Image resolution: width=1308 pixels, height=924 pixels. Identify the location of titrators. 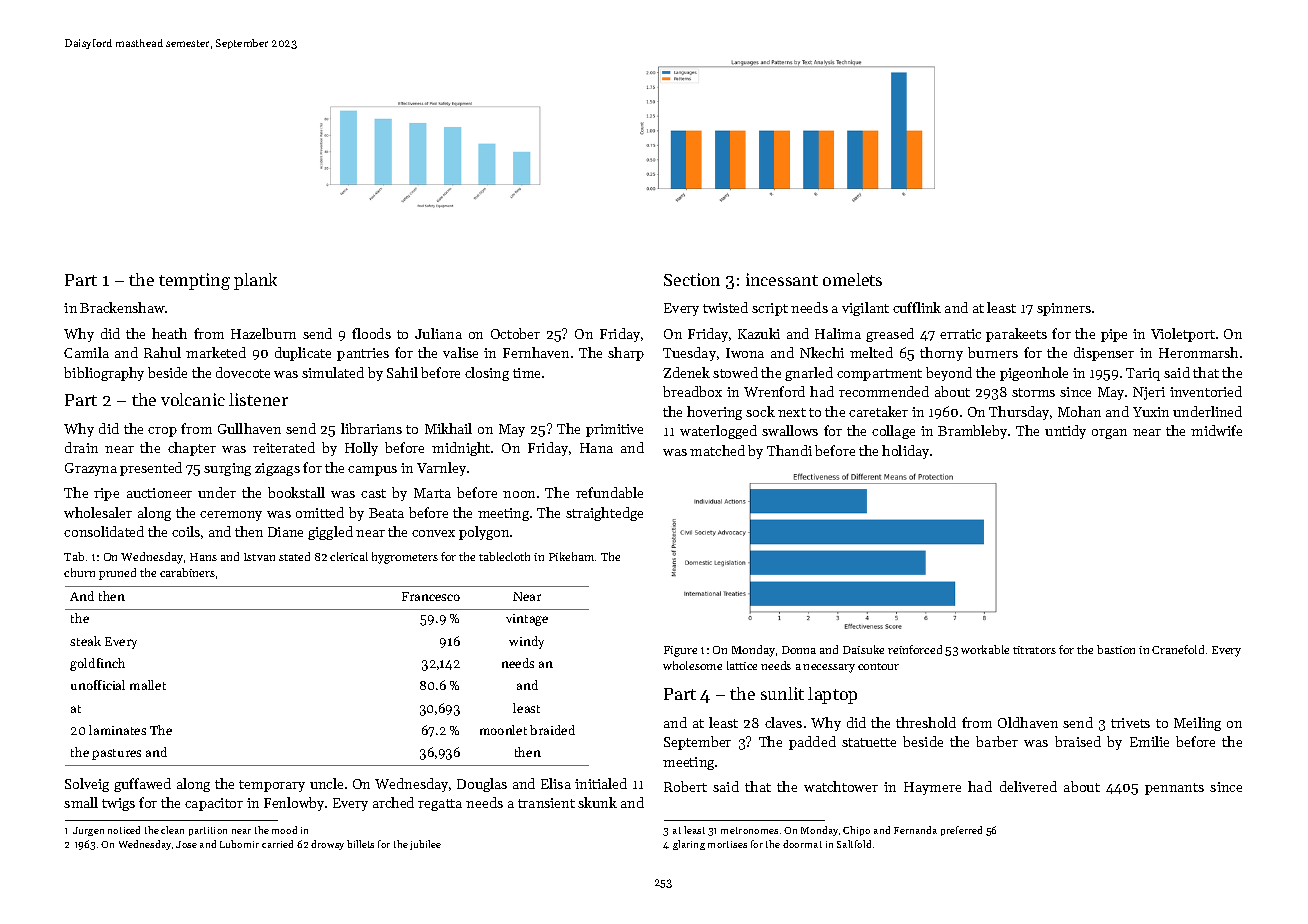
(1034, 650).
